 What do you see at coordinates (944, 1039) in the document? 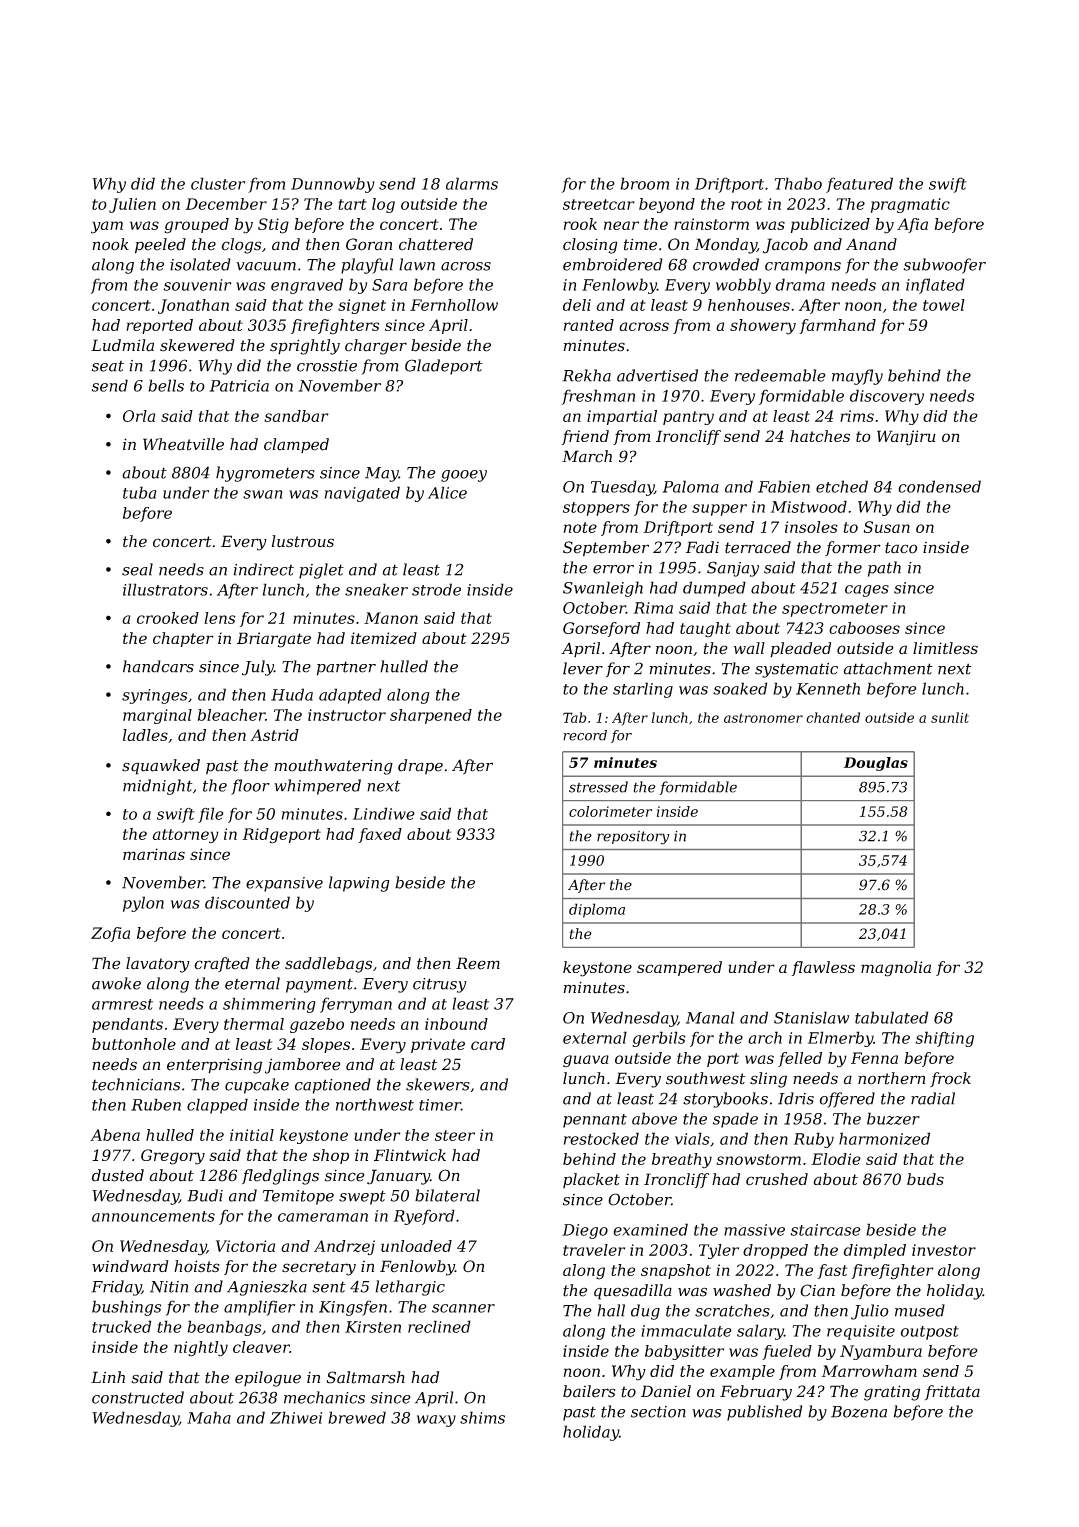
I see `shifting` at bounding box center [944, 1039].
